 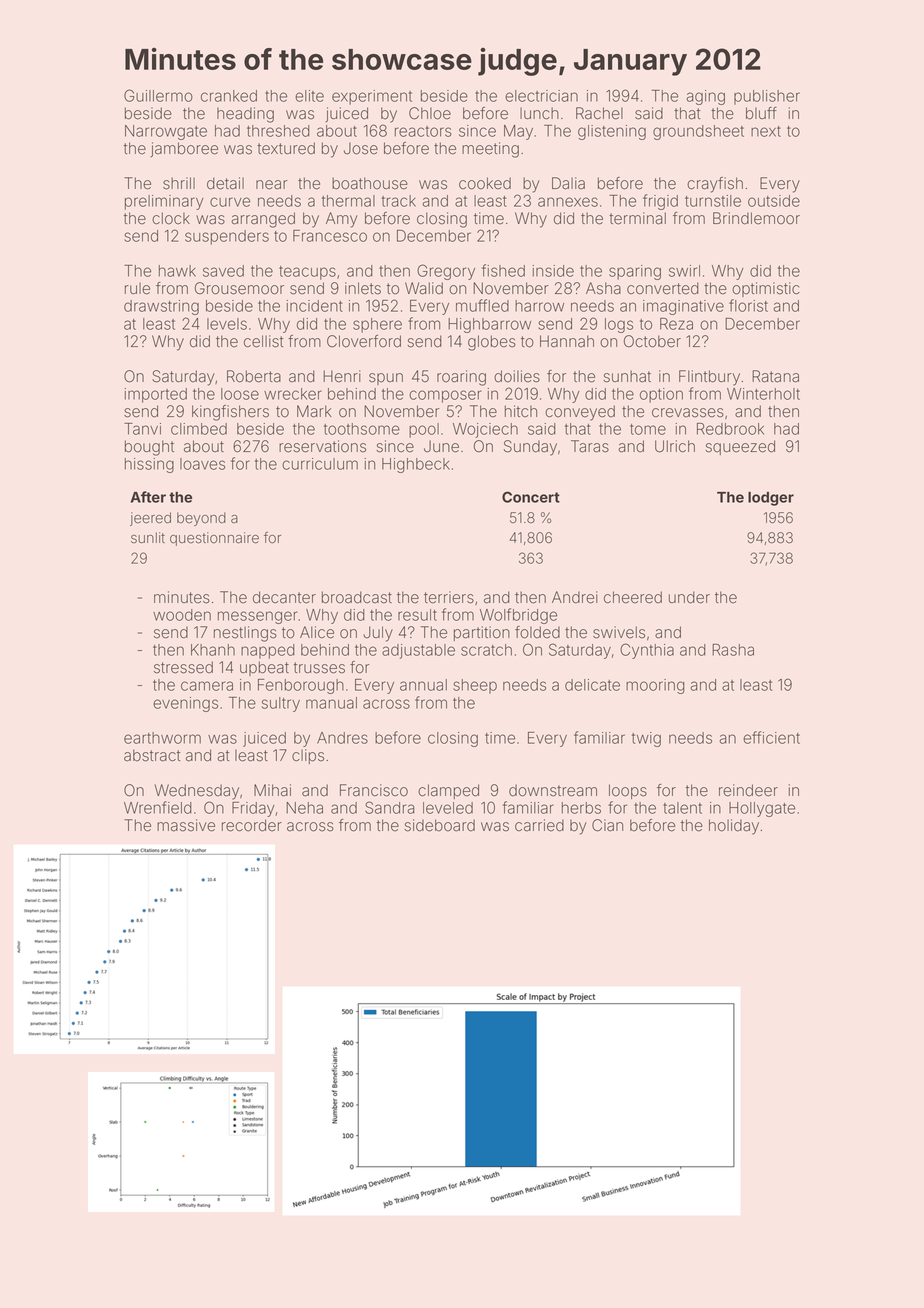 I want to click on massive, so click(x=186, y=825).
